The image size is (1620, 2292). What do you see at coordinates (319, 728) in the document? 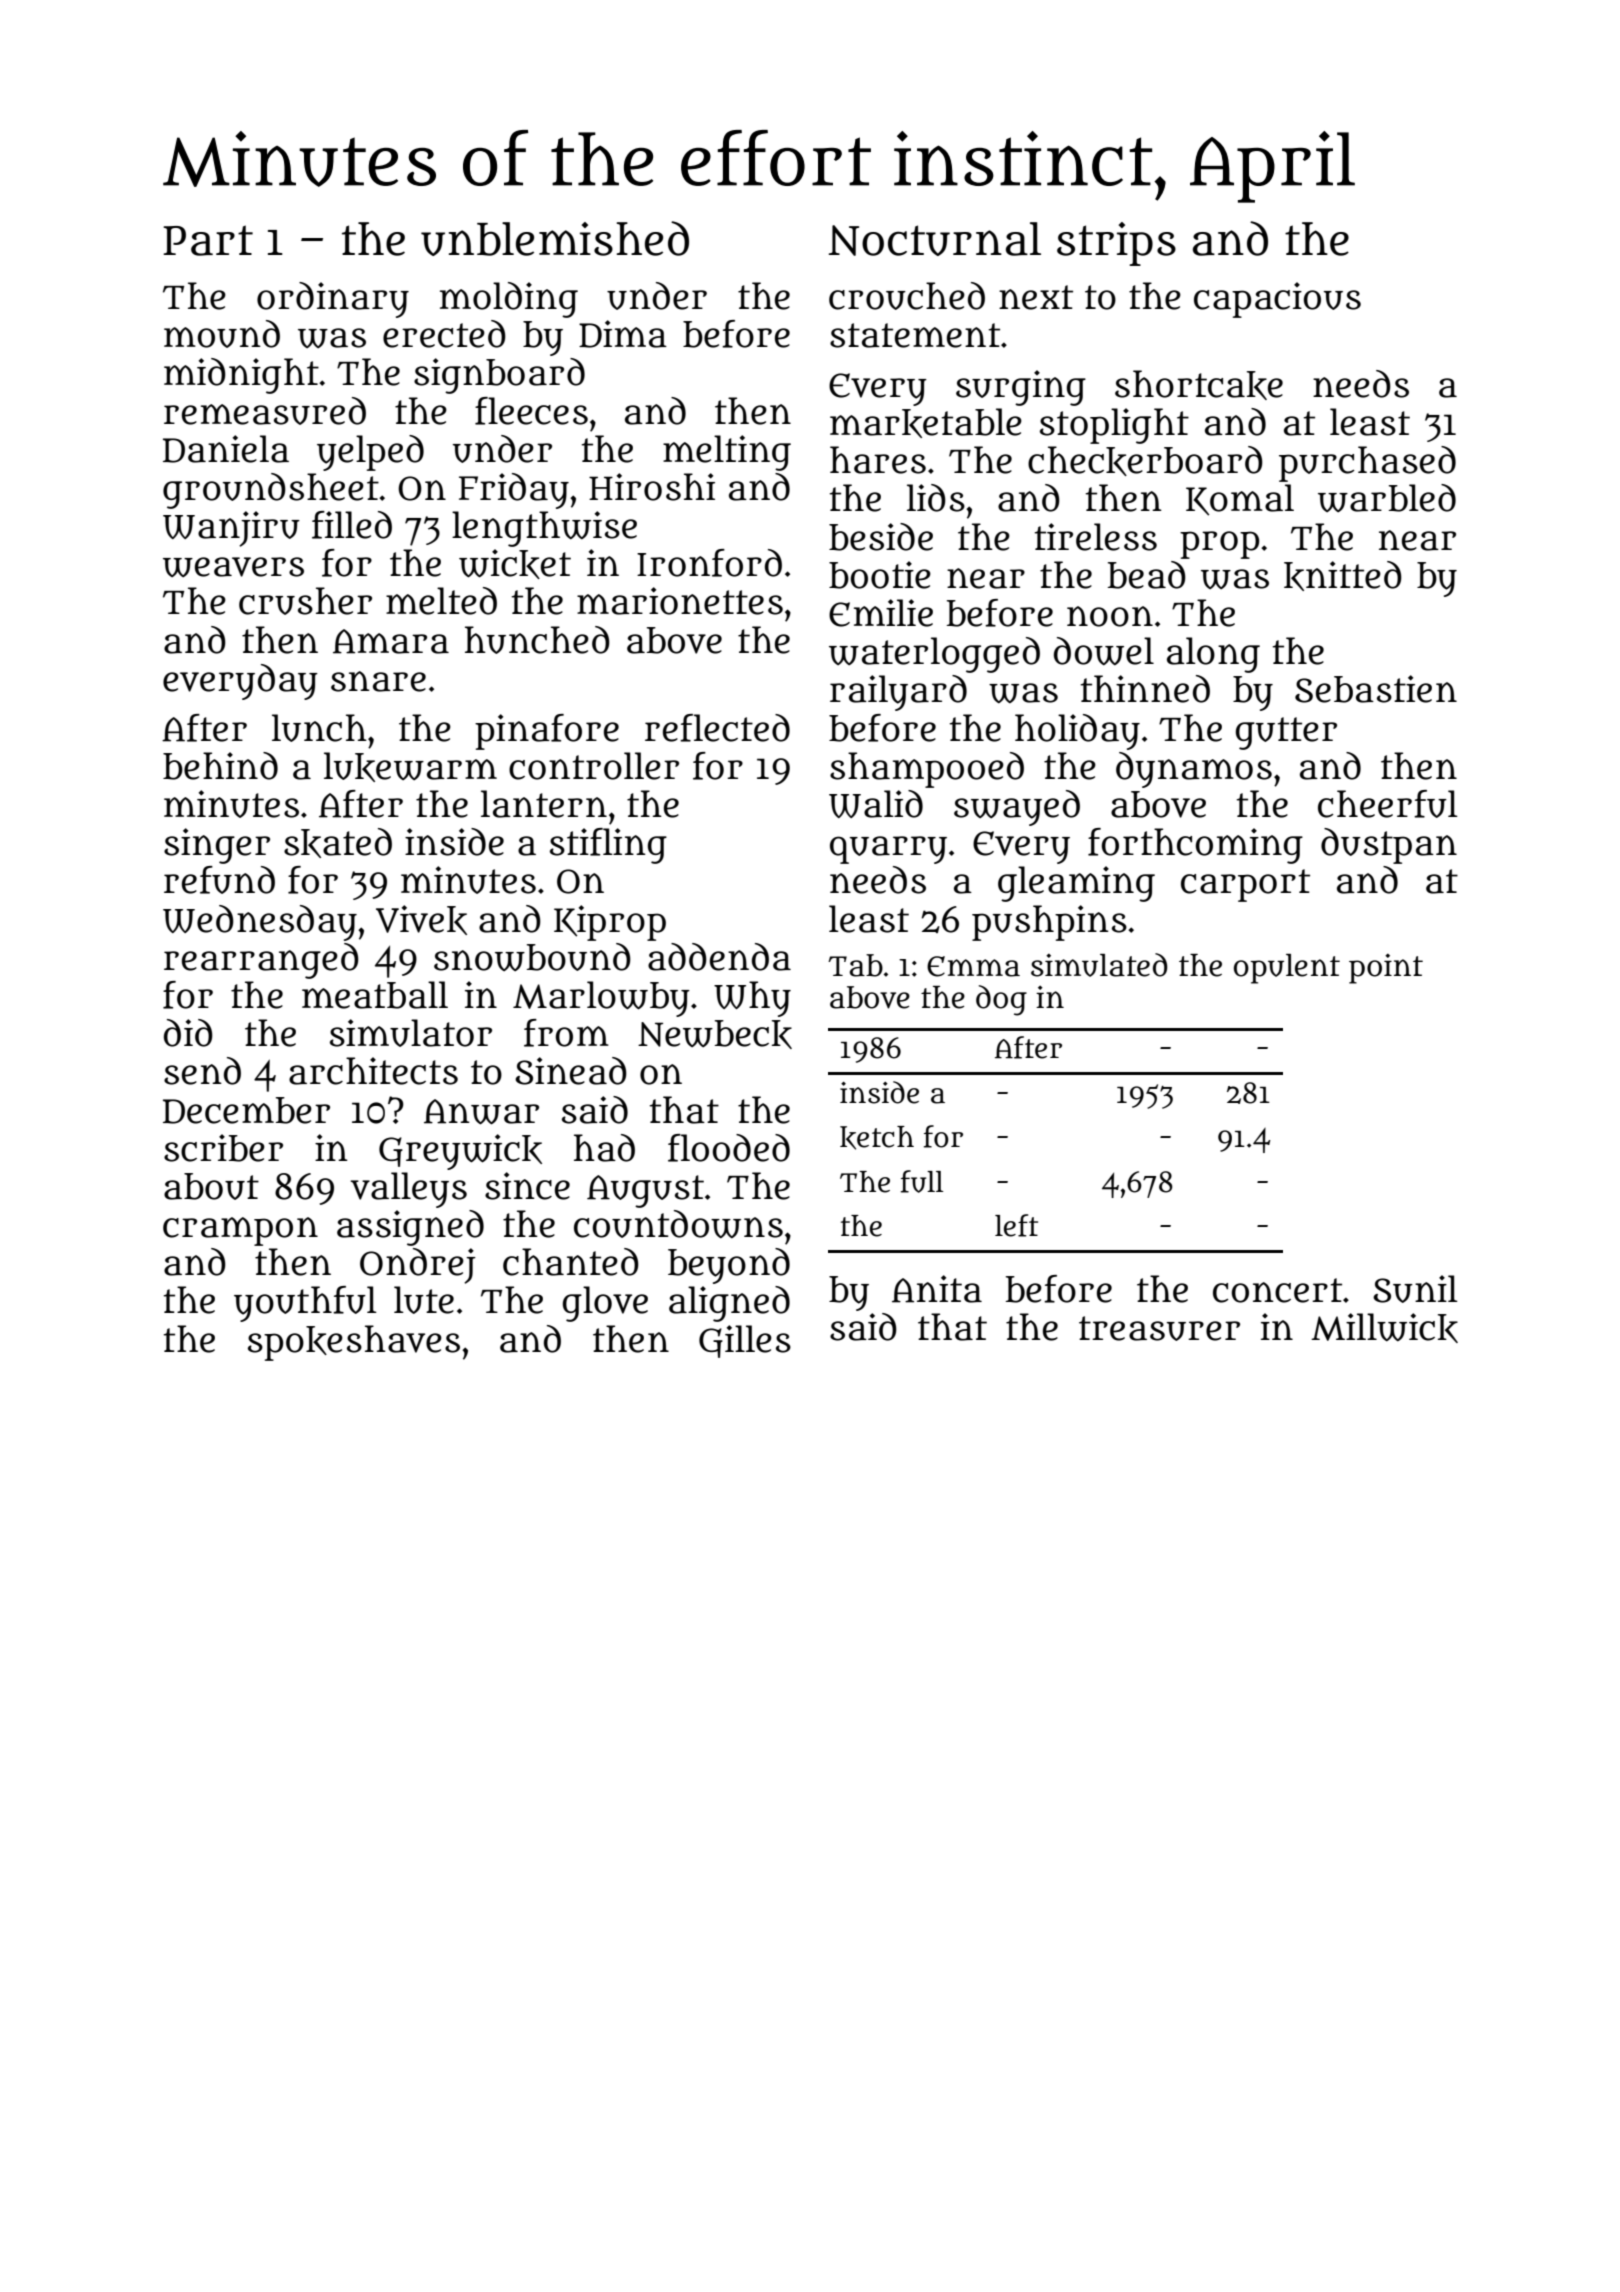
I see `lunch` at bounding box center [319, 728].
